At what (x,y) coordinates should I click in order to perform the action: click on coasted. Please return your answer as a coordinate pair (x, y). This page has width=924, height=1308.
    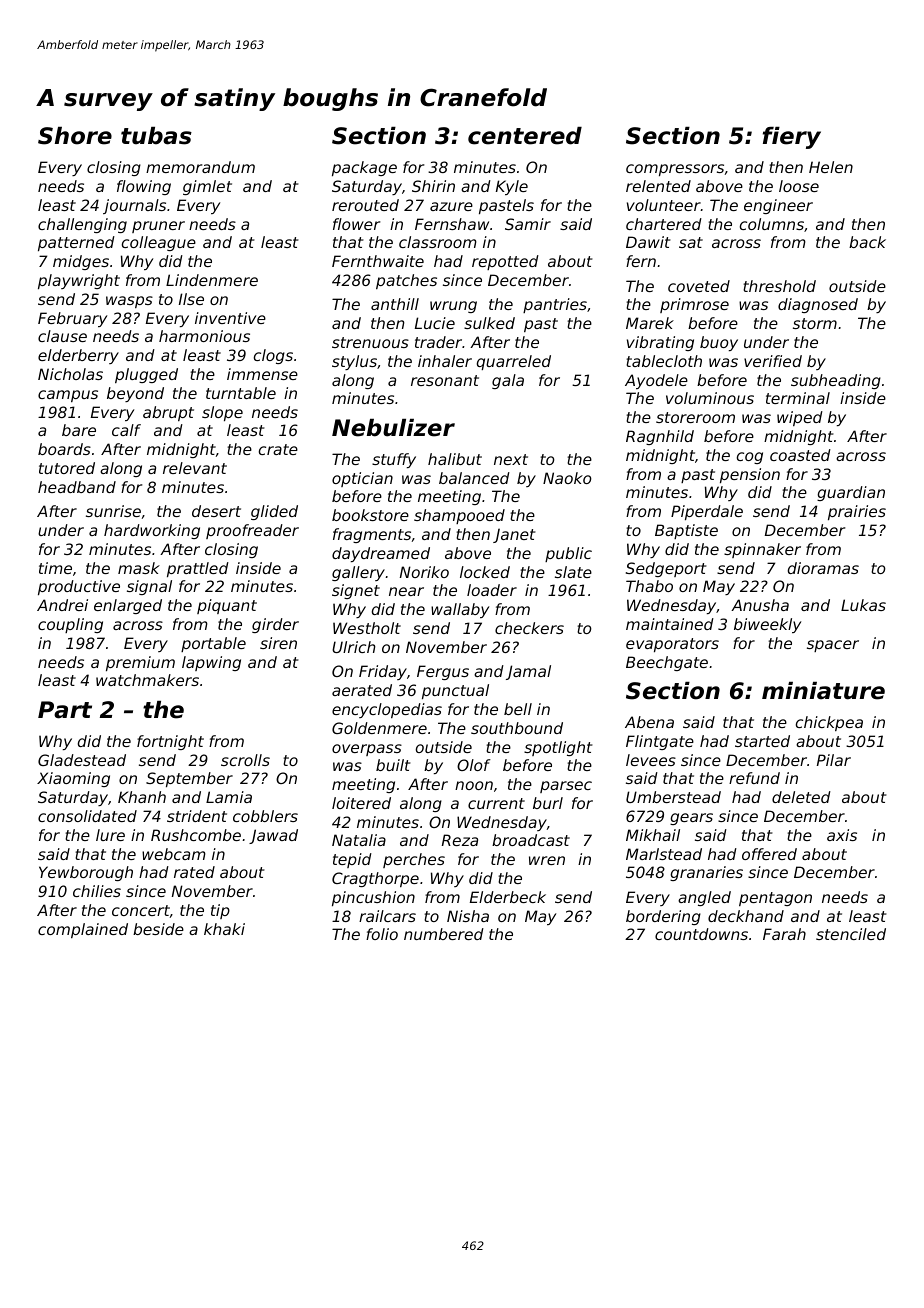
    Looking at the image, I should click on (800, 455).
